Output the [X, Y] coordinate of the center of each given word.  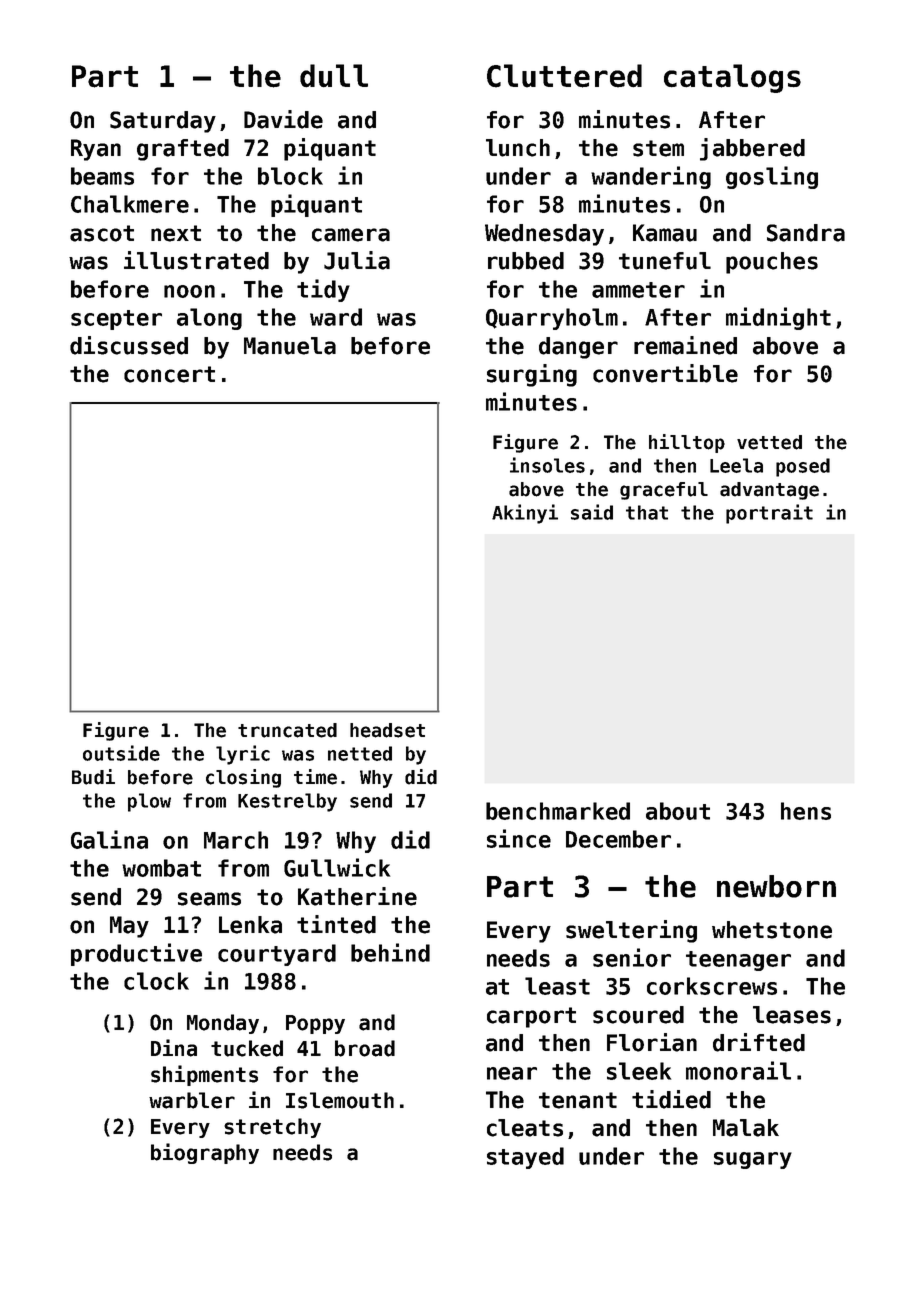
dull [334, 76]
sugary [753, 1160]
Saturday [163, 122]
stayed [525, 1158]
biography [205, 1153]
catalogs [732, 78]
